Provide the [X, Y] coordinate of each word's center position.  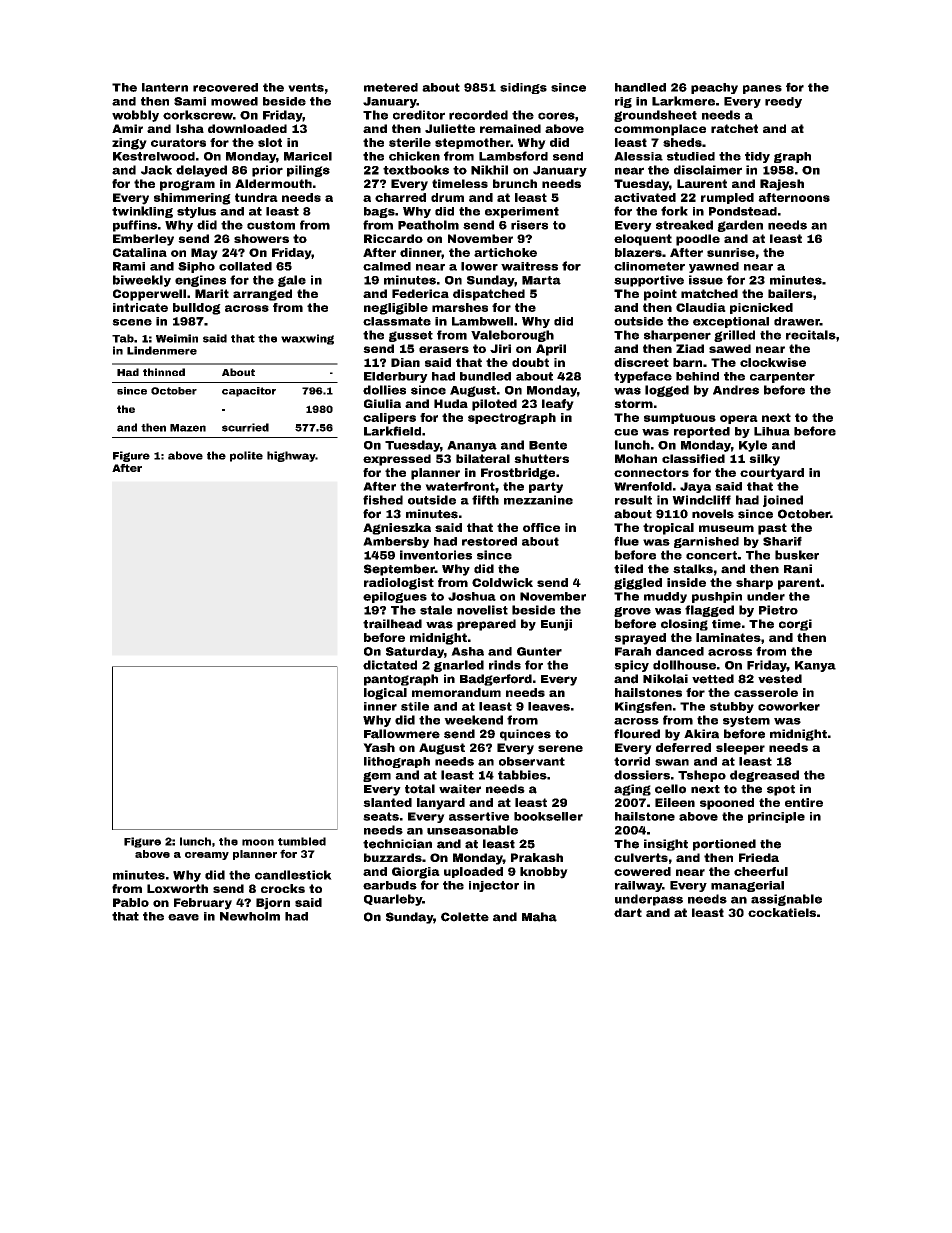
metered [391, 87]
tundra [256, 197]
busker [797, 555]
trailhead [392, 624]
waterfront [460, 486]
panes [762, 89]
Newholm [250, 916]
